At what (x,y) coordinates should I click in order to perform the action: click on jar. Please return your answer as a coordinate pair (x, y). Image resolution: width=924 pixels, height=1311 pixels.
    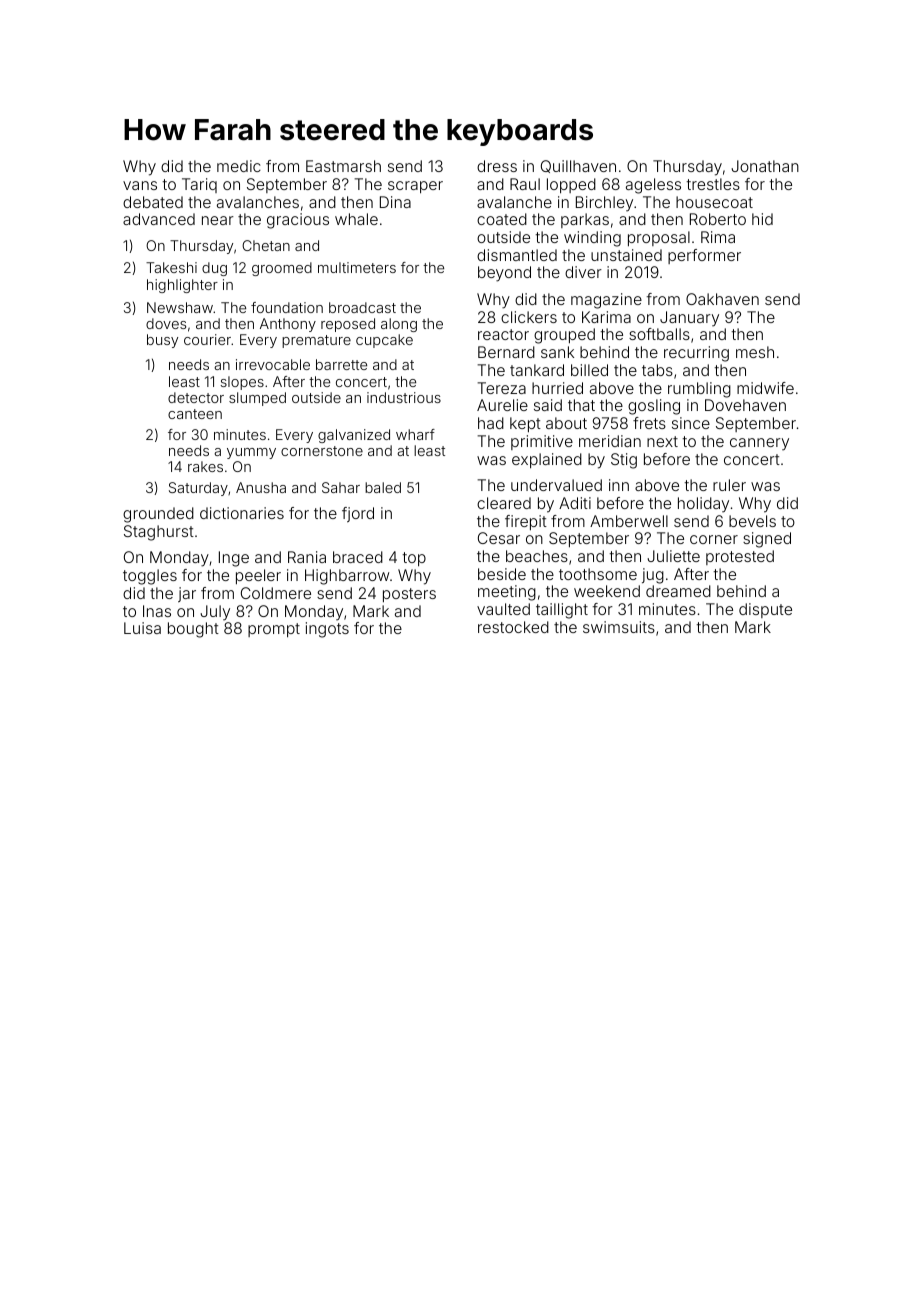
    Looking at the image, I should click on (187, 594).
